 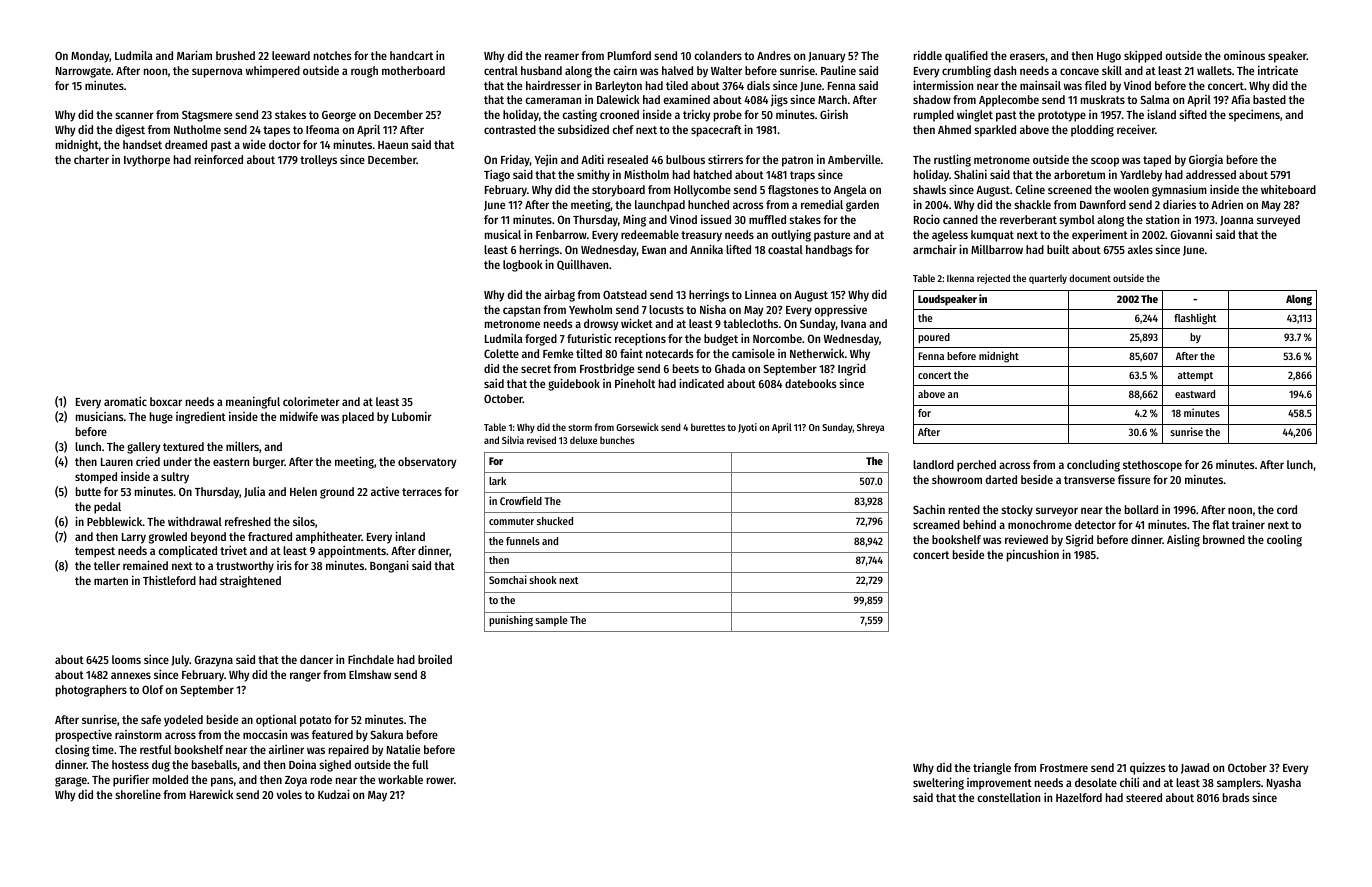 What do you see at coordinates (169, 580) in the screenshot?
I see `Thistleford` at bounding box center [169, 580].
